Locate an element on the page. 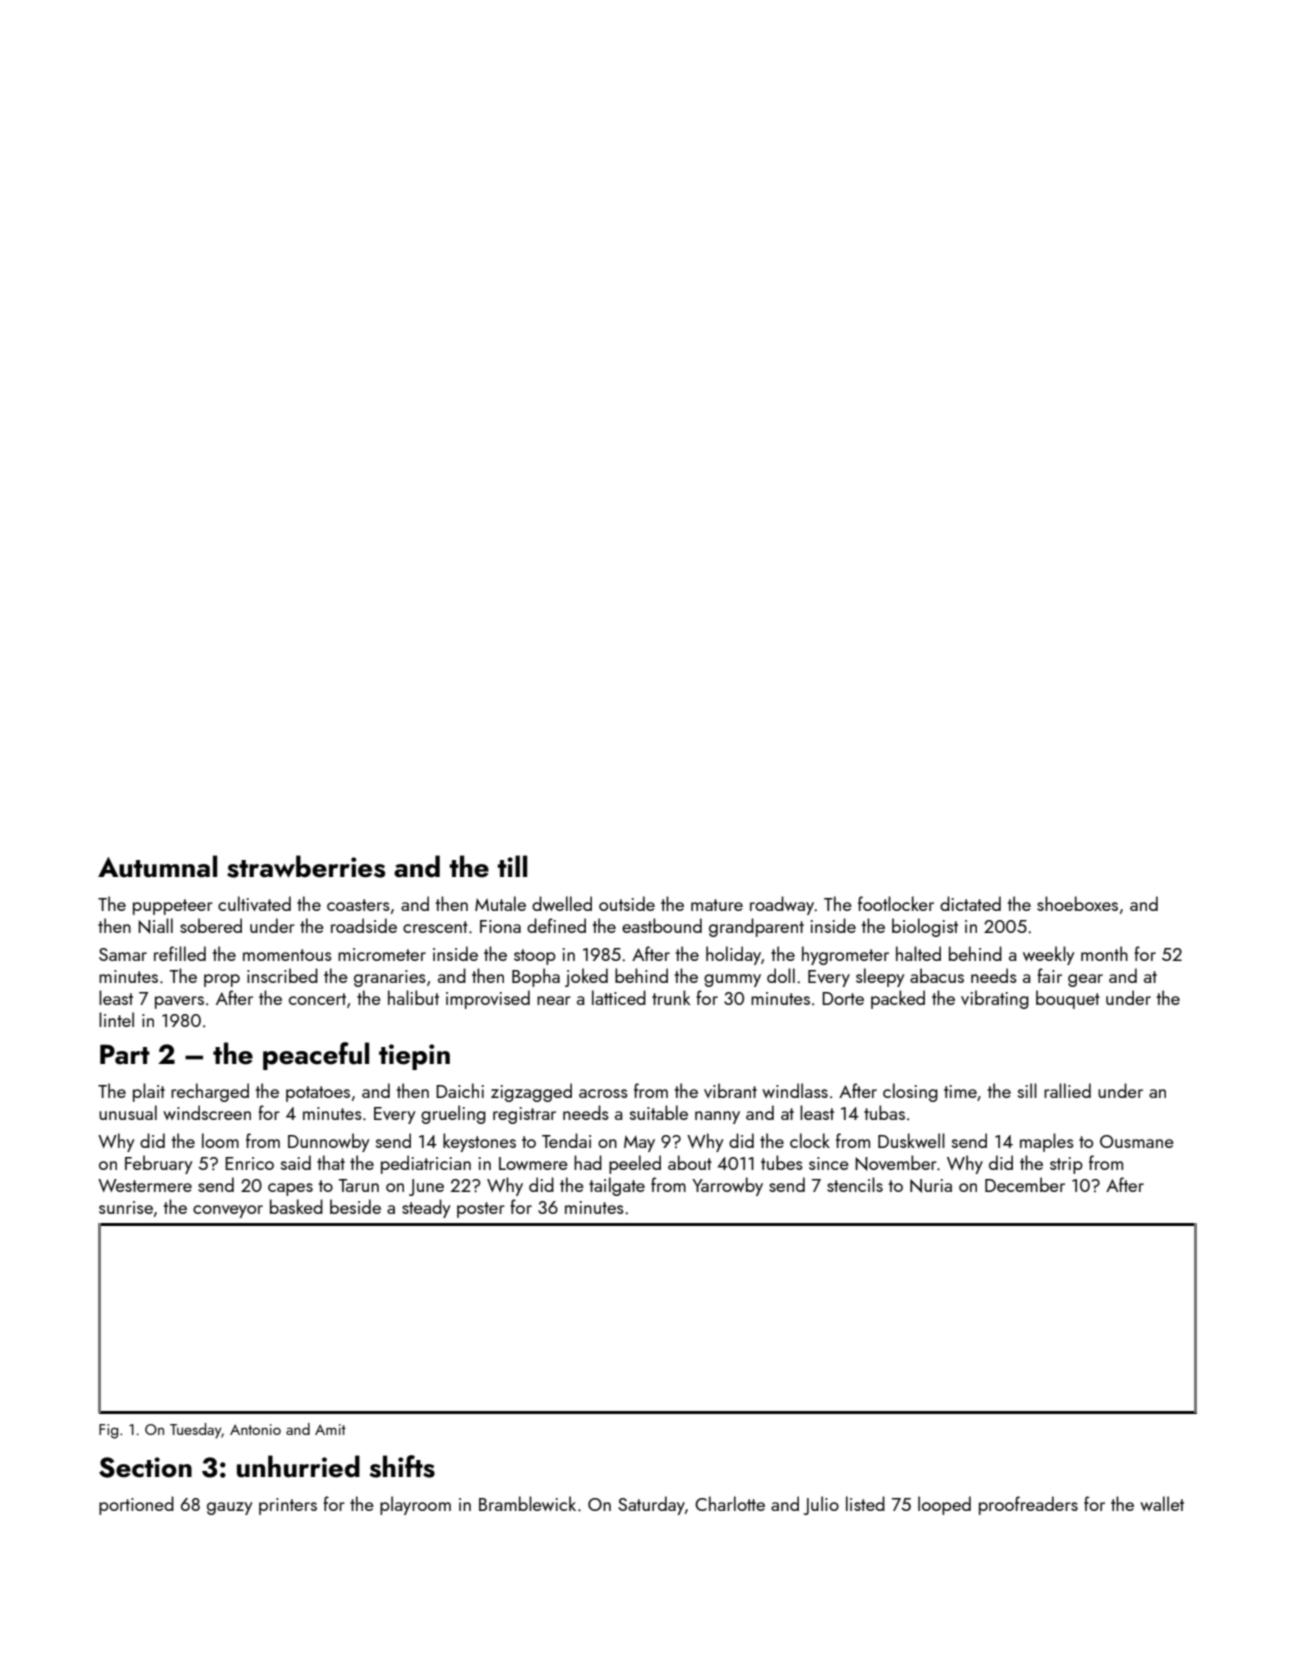  beside is located at coordinates (355, 1206).
